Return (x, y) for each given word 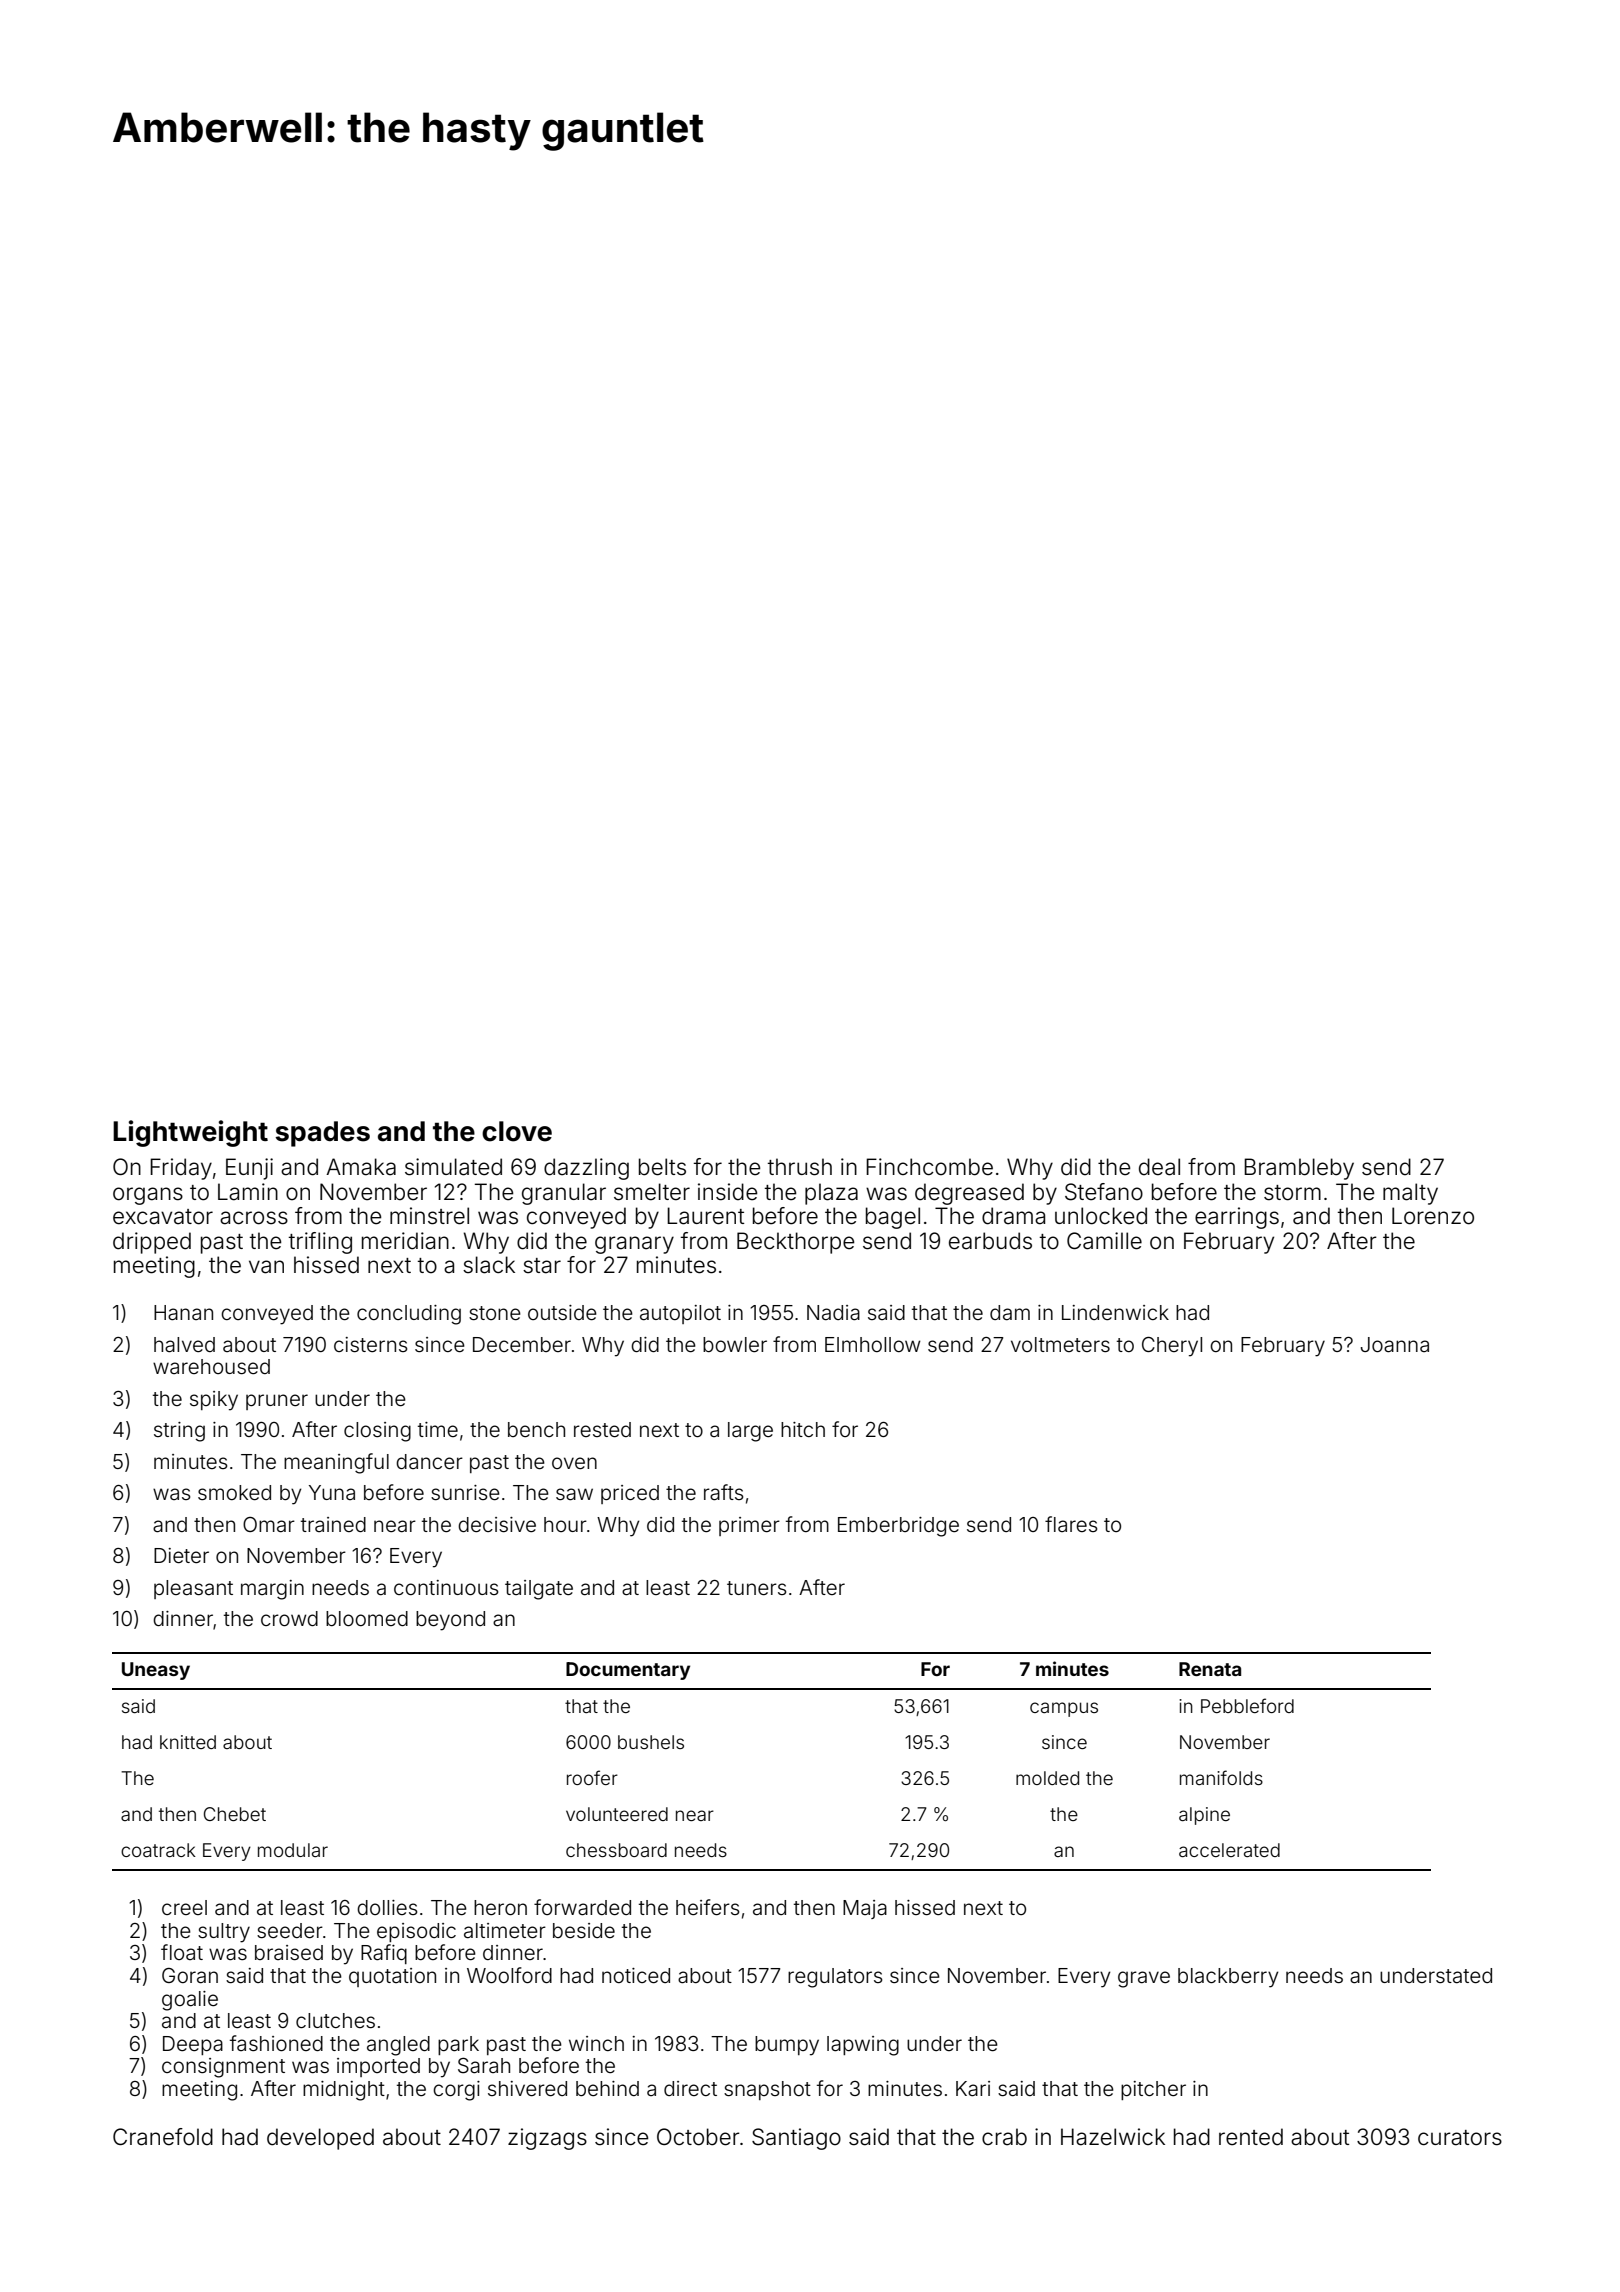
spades (322, 1134)
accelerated (1229, 1850)
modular (293, 1850)
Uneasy (156, 1671)
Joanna (1395, 1344)
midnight (344, 2091)
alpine (1204, 1816)
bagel (893, 1218)
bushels (651, 1742)
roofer (592, 1777)
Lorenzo (1433, 1216)
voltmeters (1060, 1344)
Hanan (183, 1312)
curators (1460, 2138)
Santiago (796, 2139)
